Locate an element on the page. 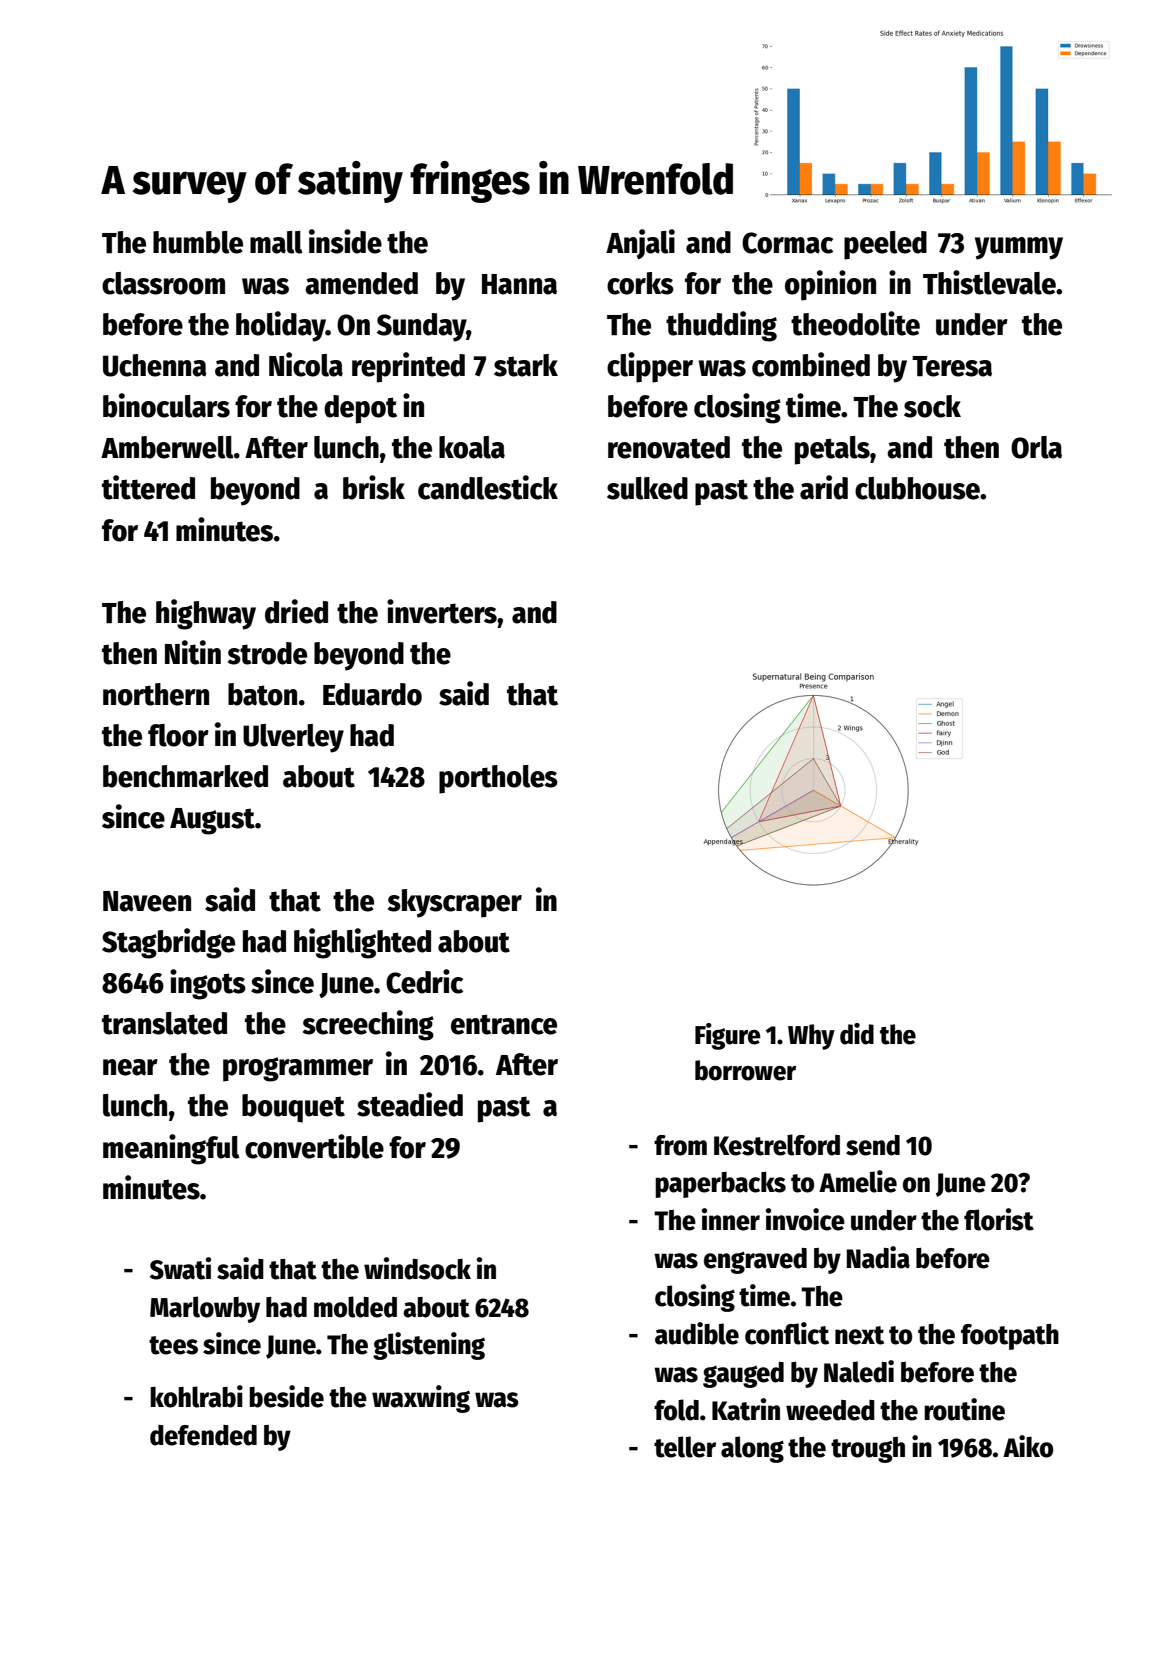 The height and width of the image is (1654, 1165). Nitin is located at coordinates (193, 652).
